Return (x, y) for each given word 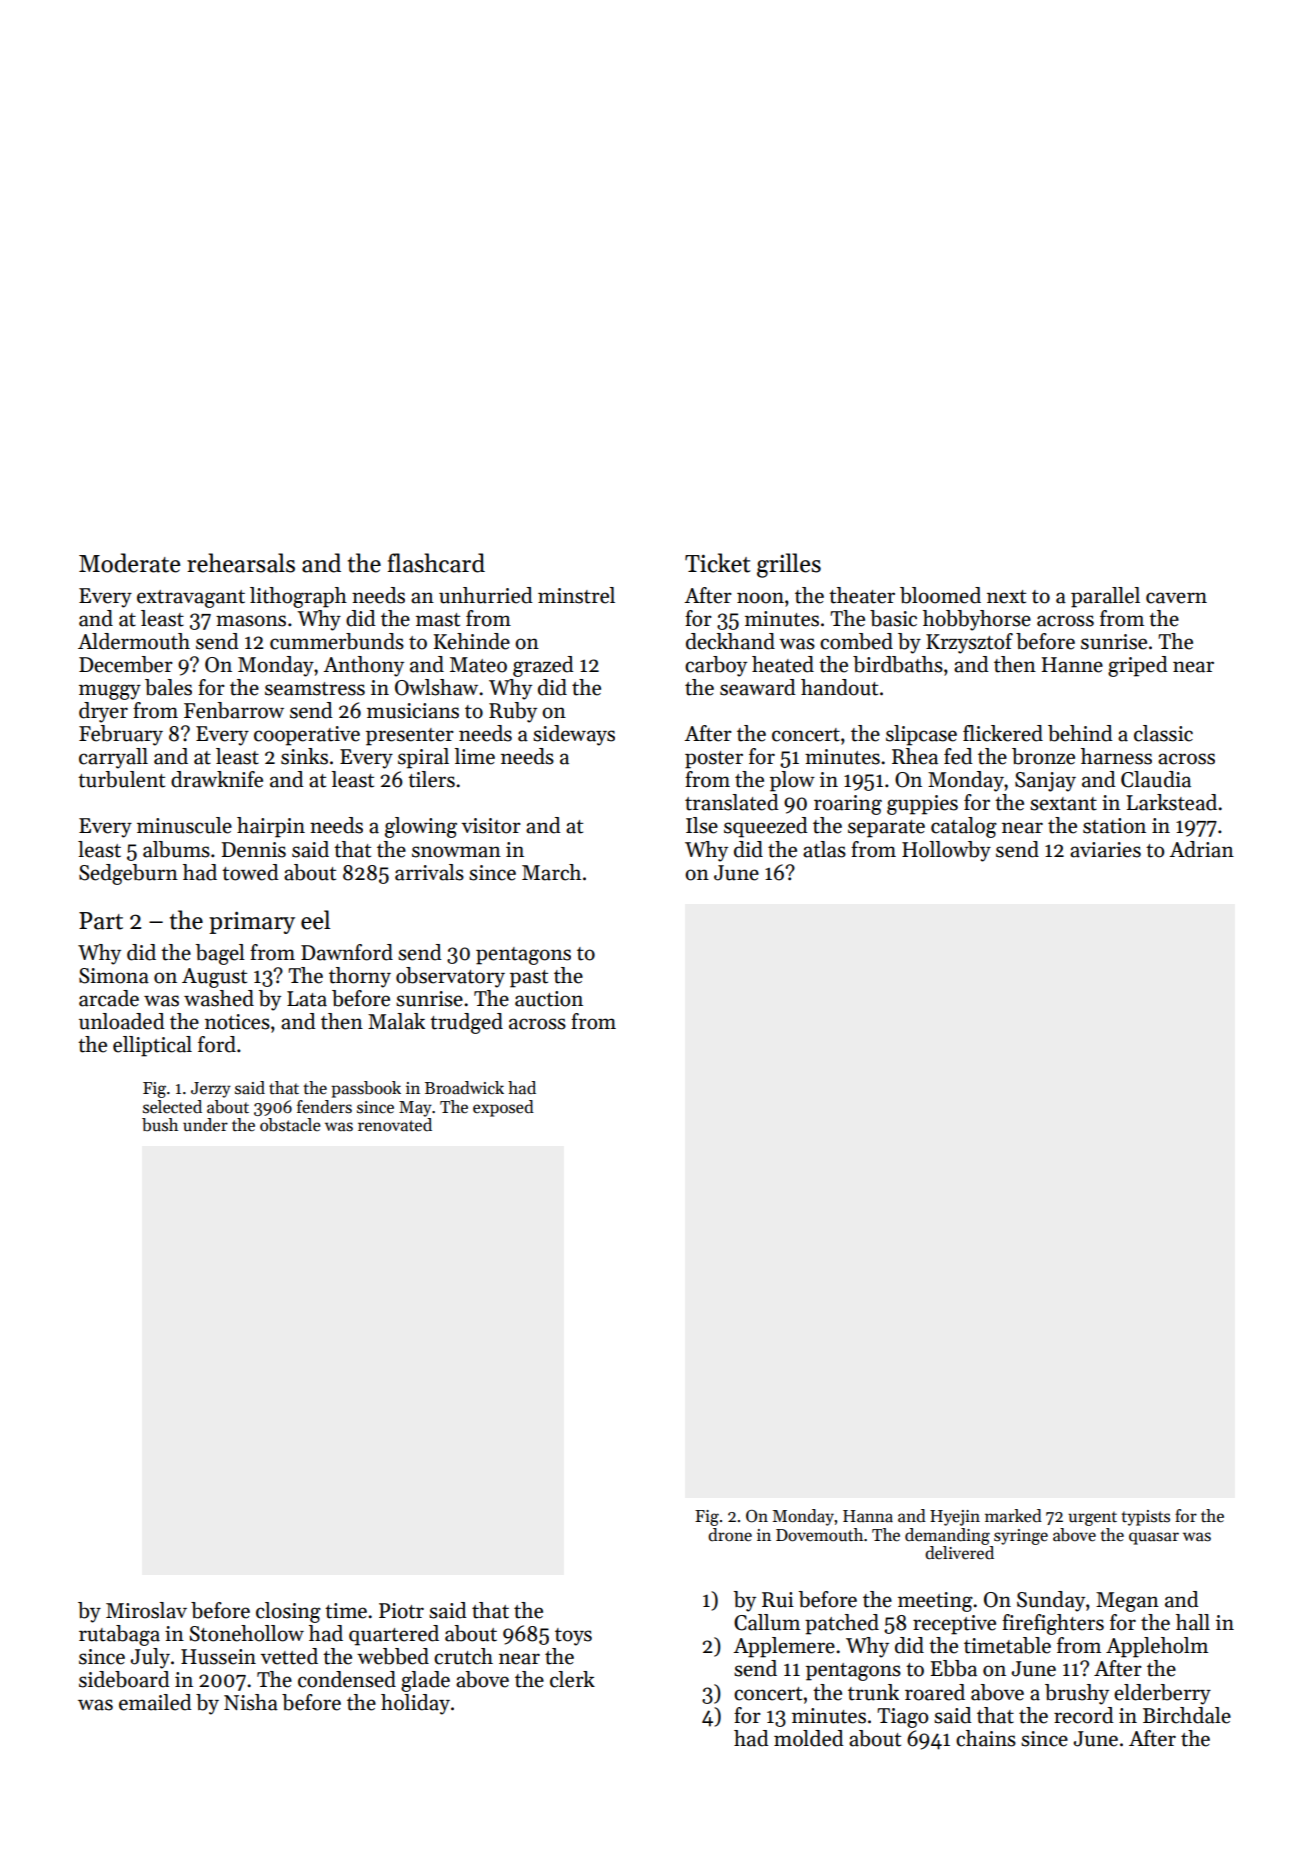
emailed (155, 1702)
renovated (395, 1125)
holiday (415, 1704)
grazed (543, 666)
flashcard (436, 563)
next (1006, 597)
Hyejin (955, 1518)
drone (730, 1535)
